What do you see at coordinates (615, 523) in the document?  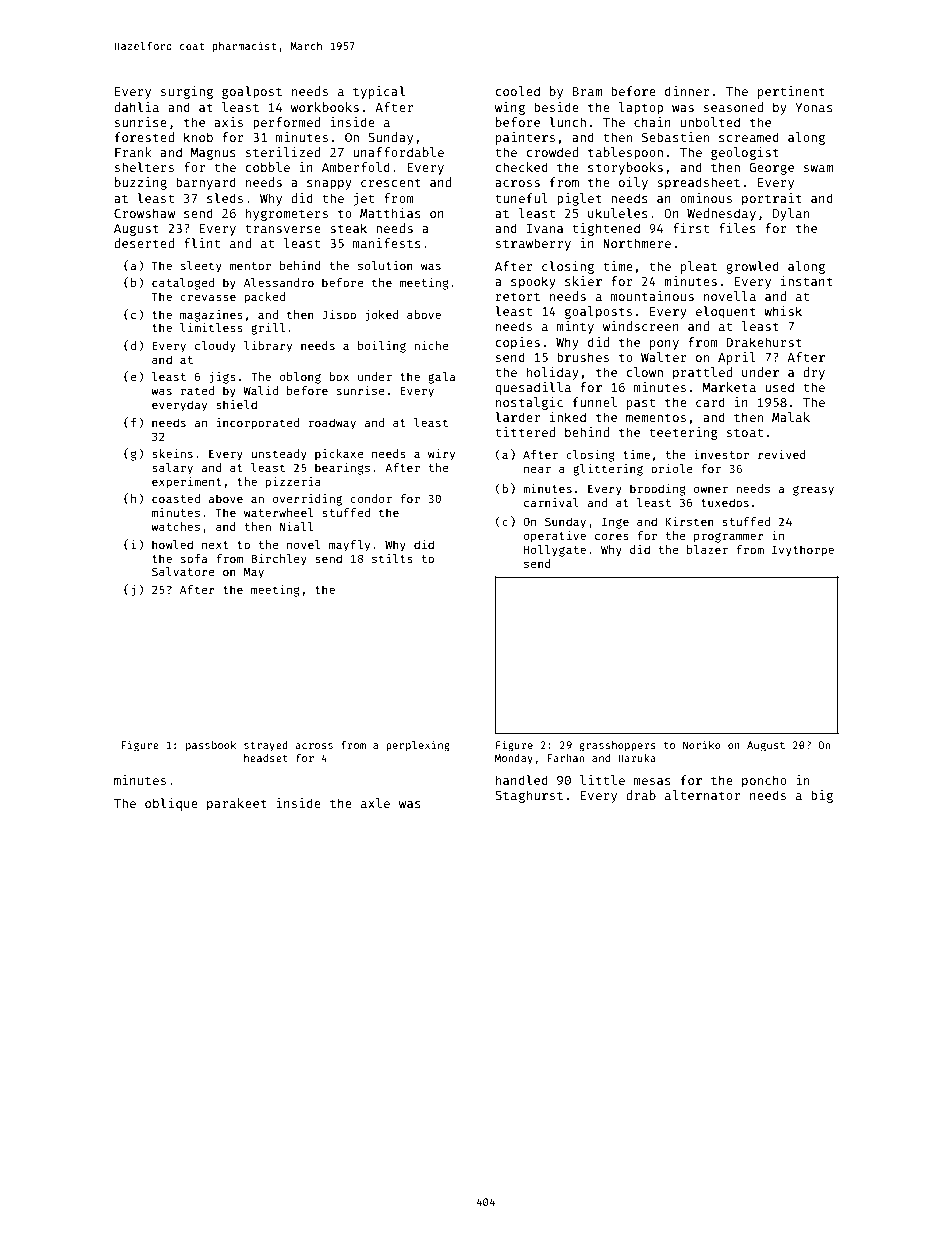 I see `Inge` at bounding box center [615, 523].
